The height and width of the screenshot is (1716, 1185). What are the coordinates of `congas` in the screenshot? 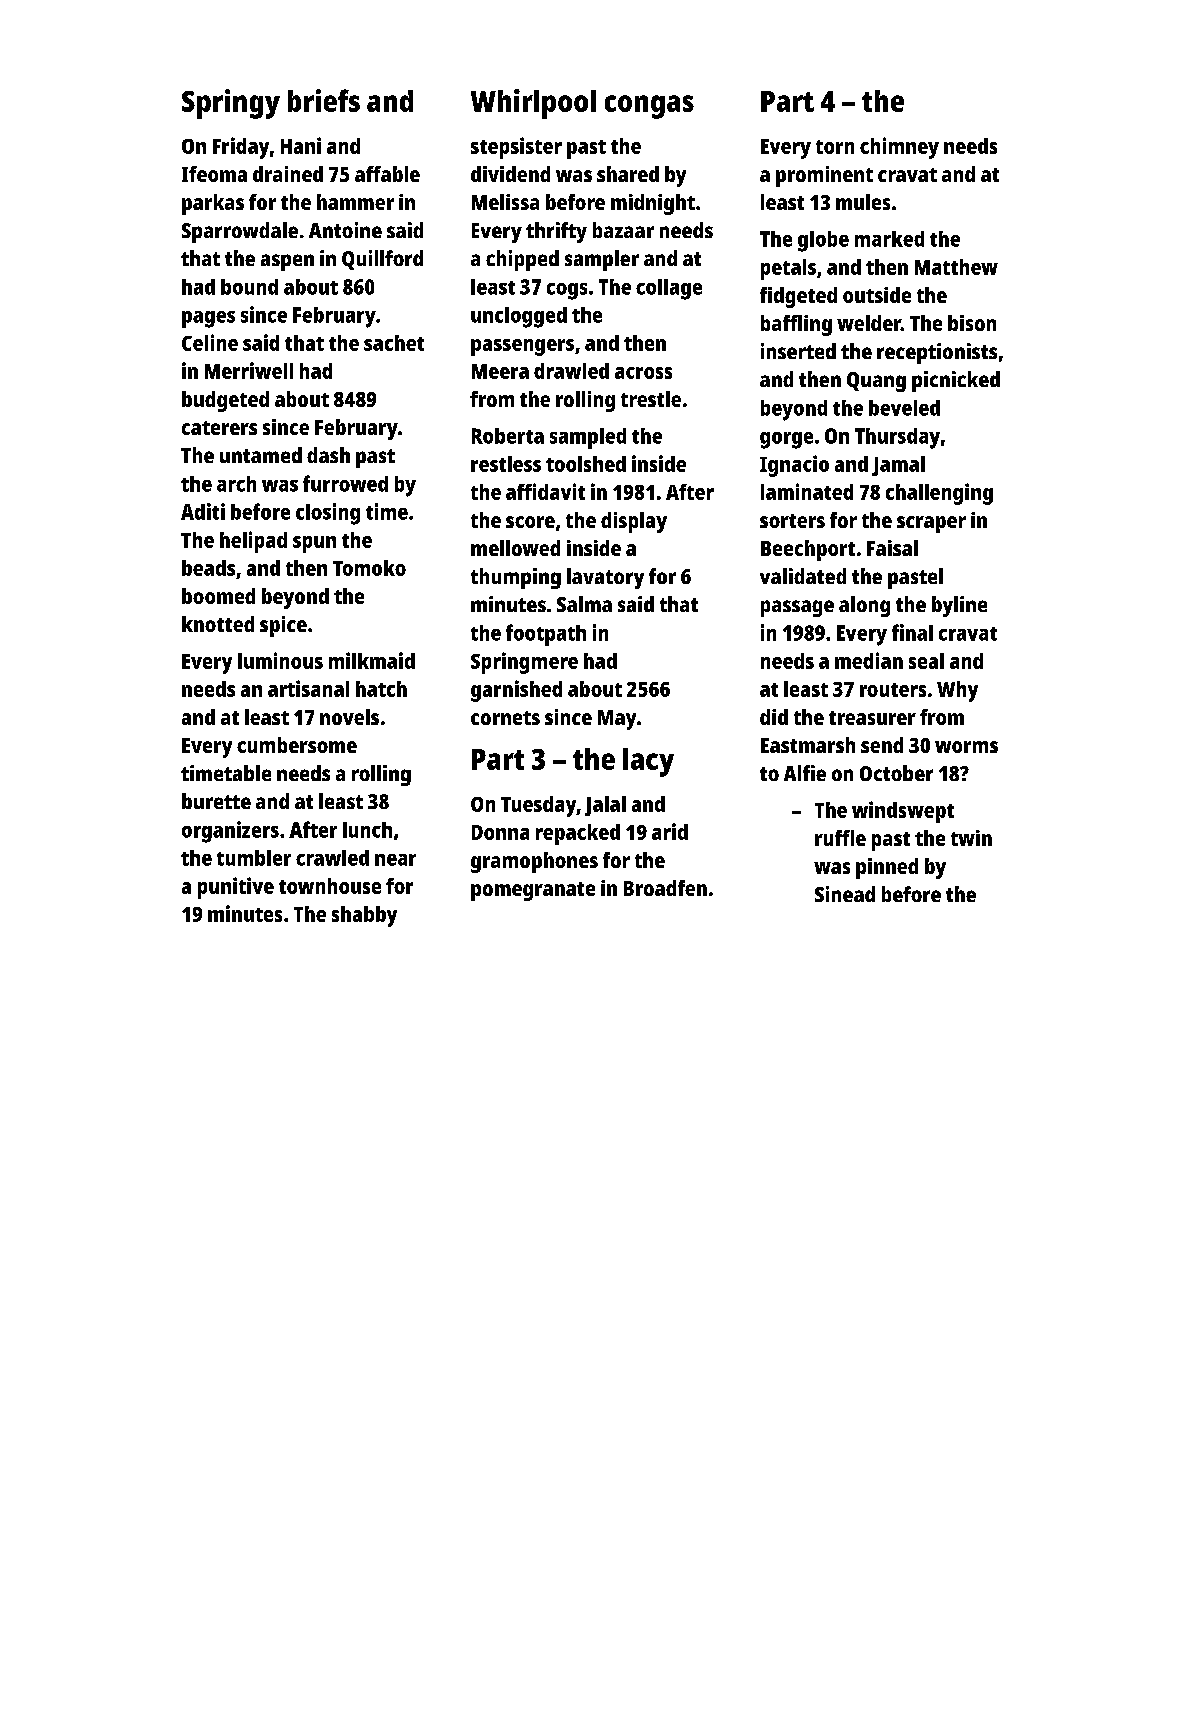 It's located at (649, 107).
